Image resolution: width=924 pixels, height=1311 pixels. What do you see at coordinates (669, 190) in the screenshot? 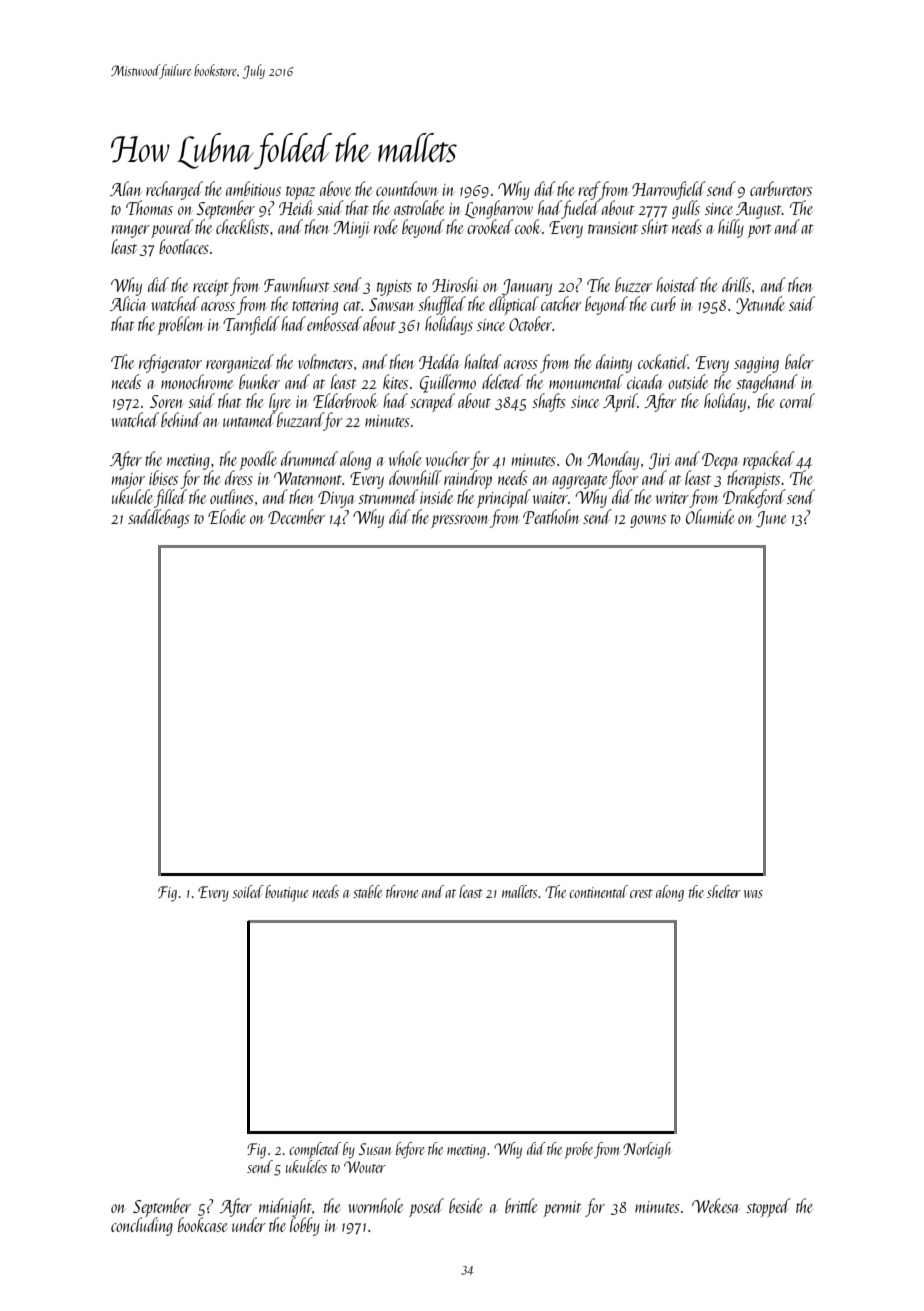
I see `Harrowfield` at bounding box center [669, 190].
